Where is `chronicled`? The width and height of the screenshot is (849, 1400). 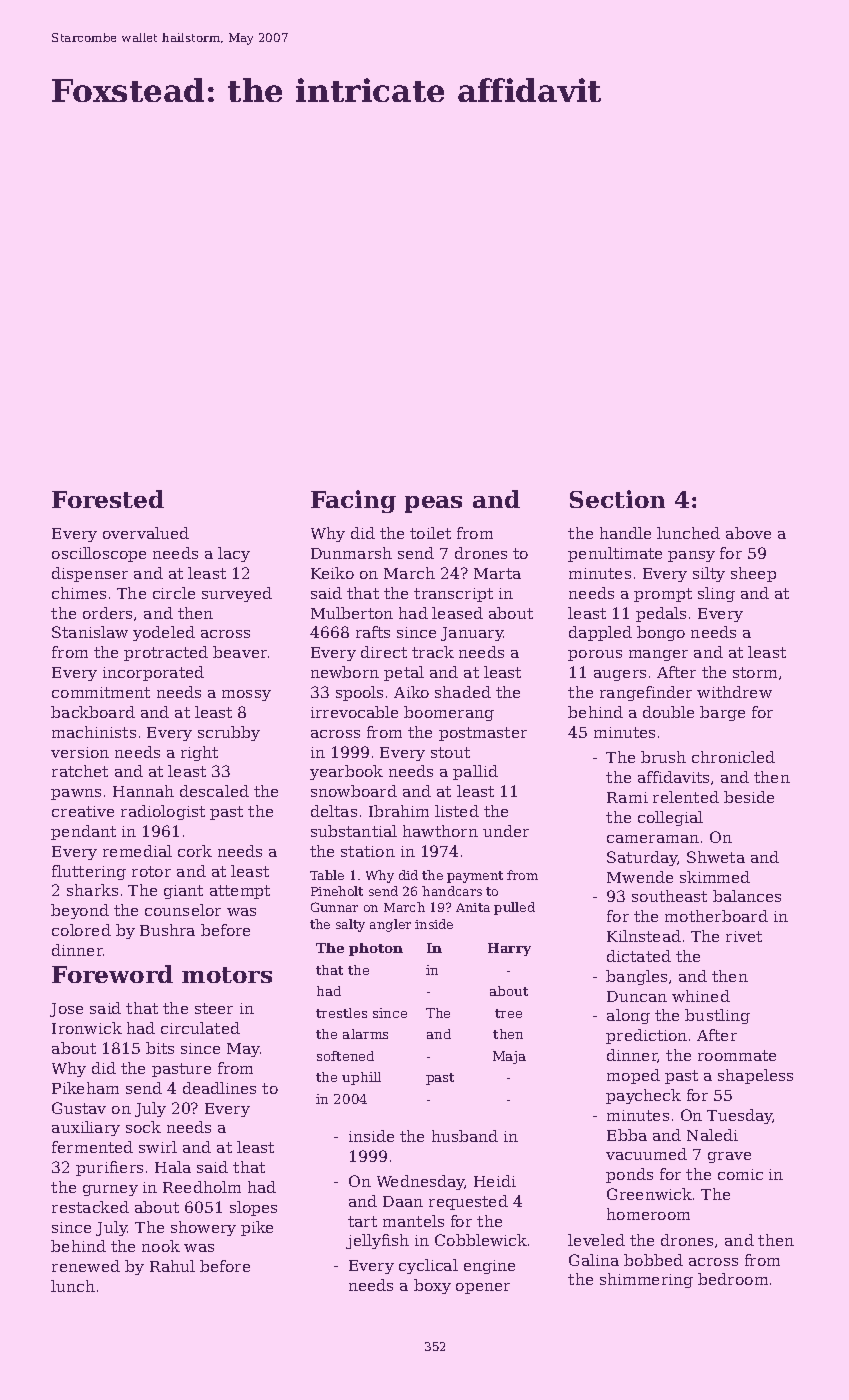 chronicled is located at coordinates (733, 757).
